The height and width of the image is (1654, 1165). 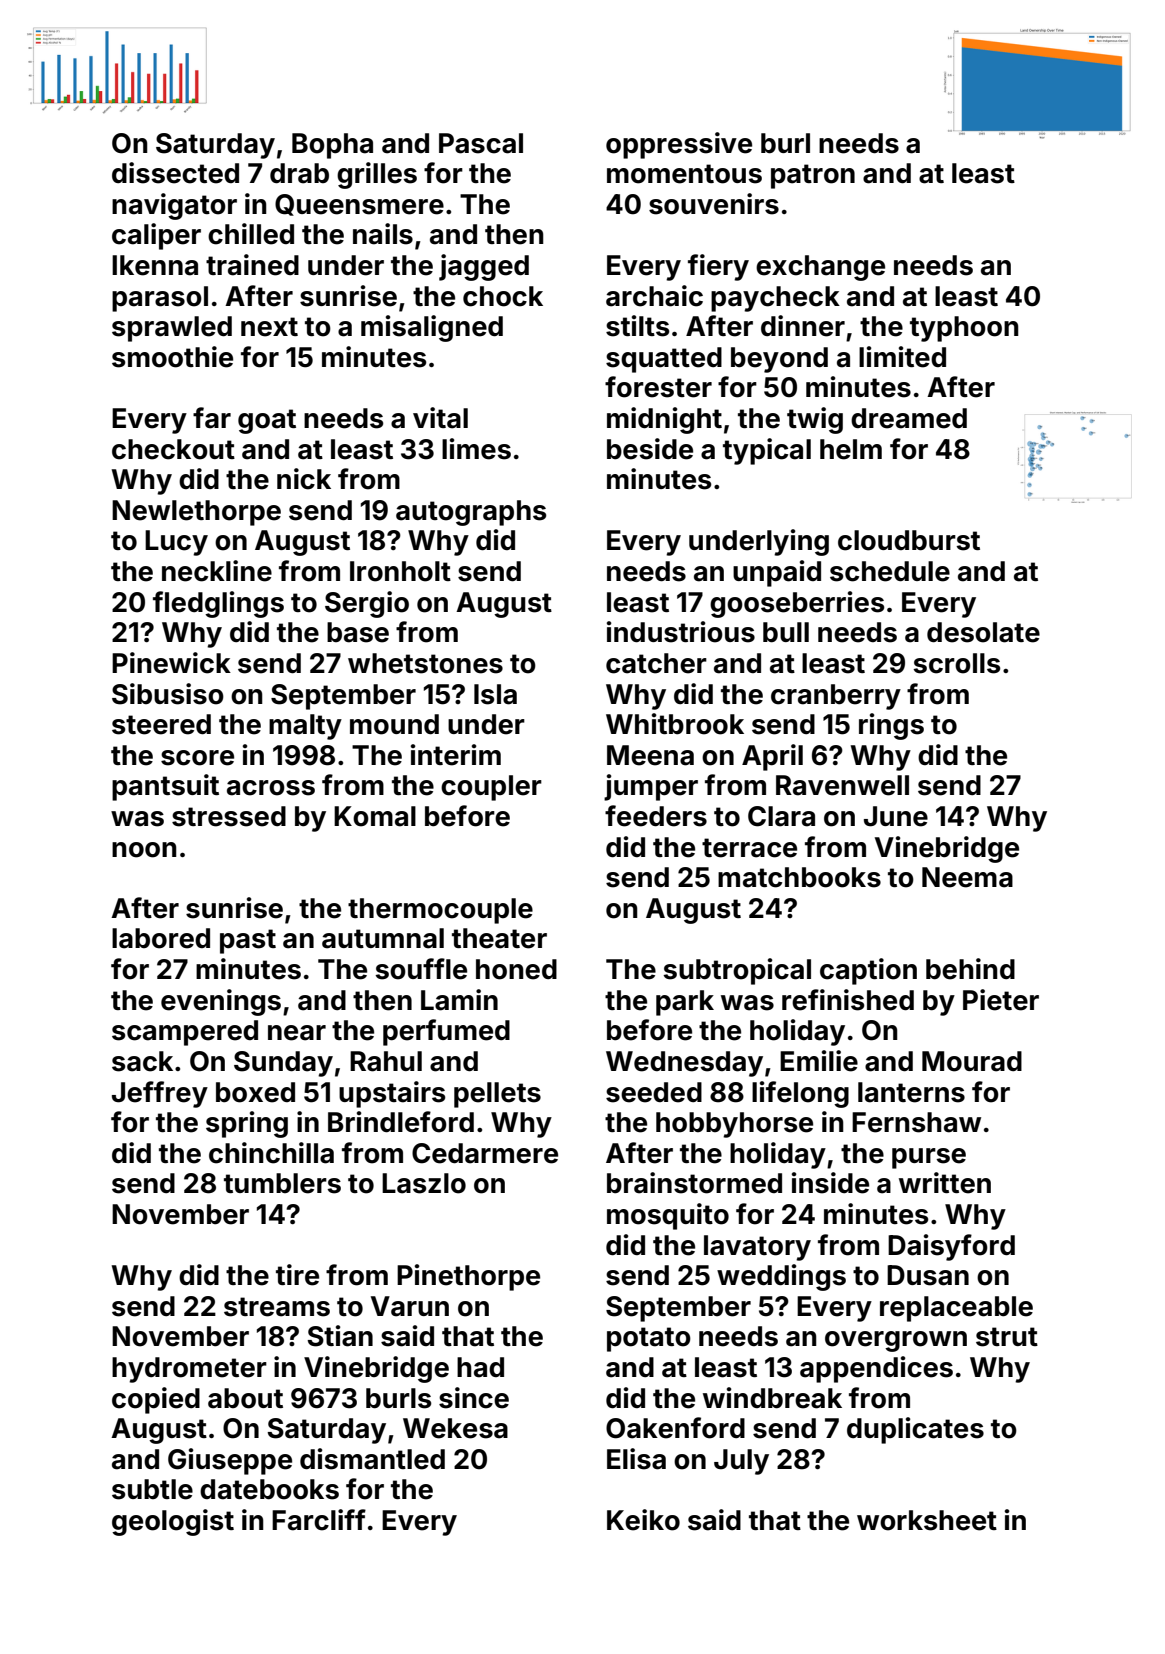 I want to click on Elisa, so click(x=636, y=1459).
